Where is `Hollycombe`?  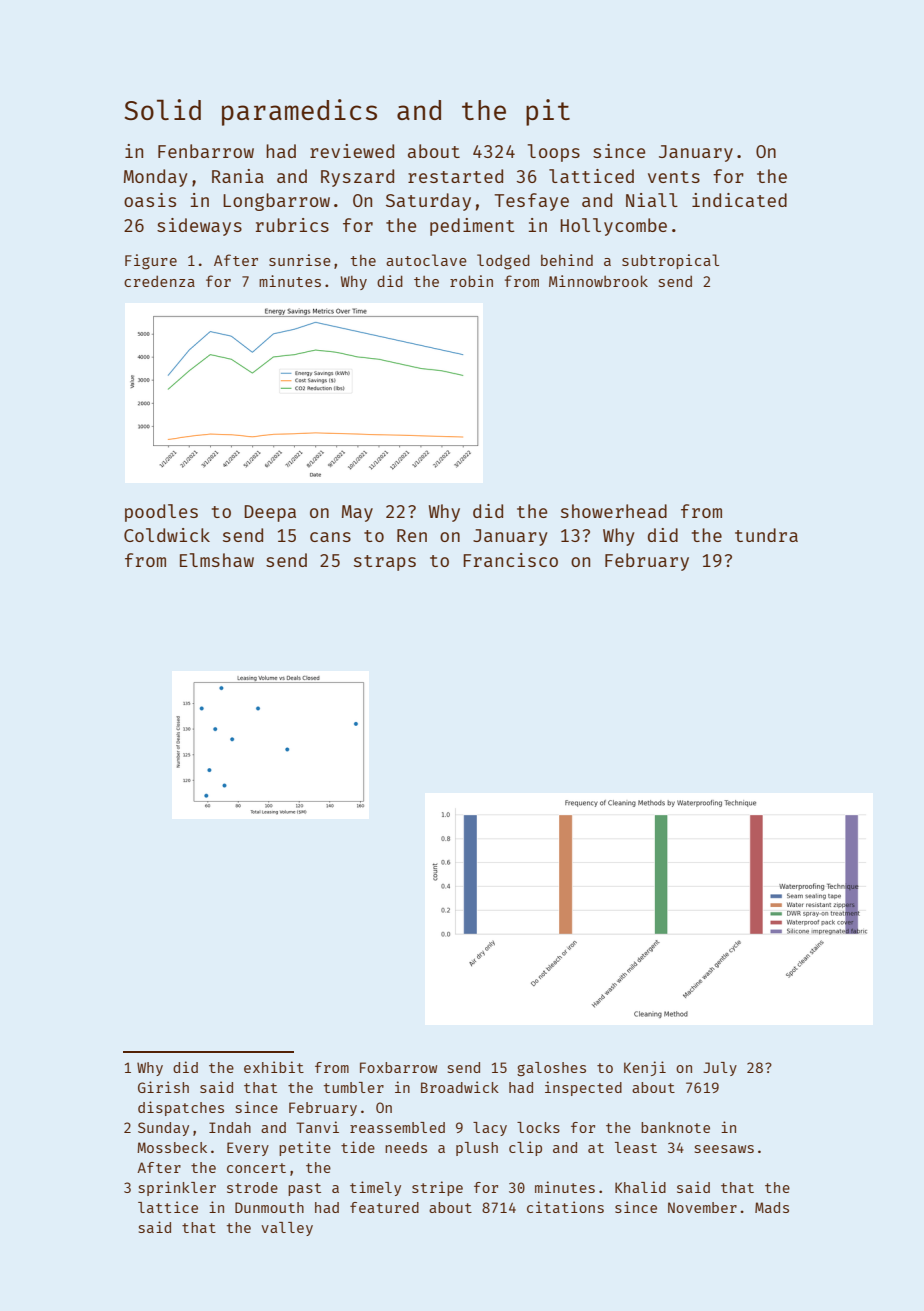
Hollycombe is located at coordinates (613, 227).
